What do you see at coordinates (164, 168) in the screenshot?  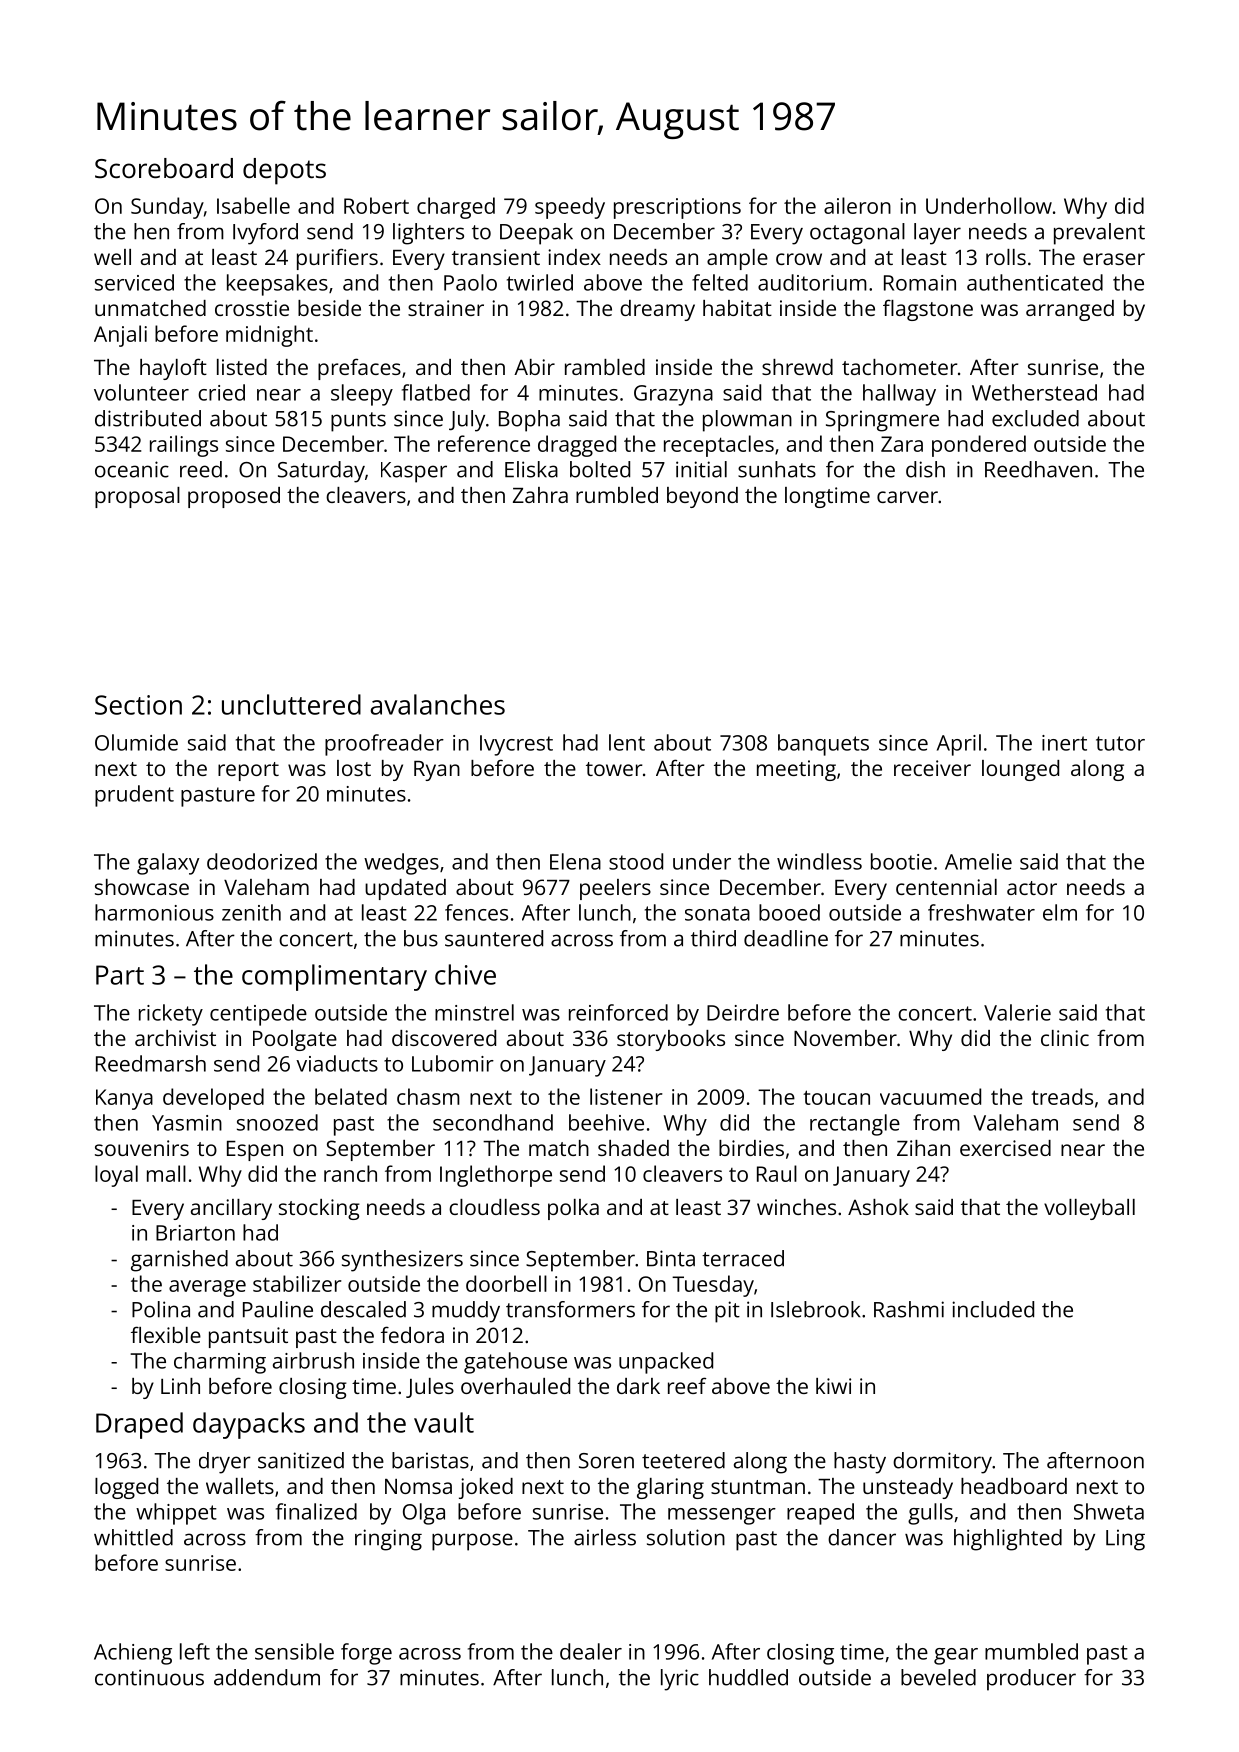 I see `Scoreboard` at bounding box center [164, 168].
